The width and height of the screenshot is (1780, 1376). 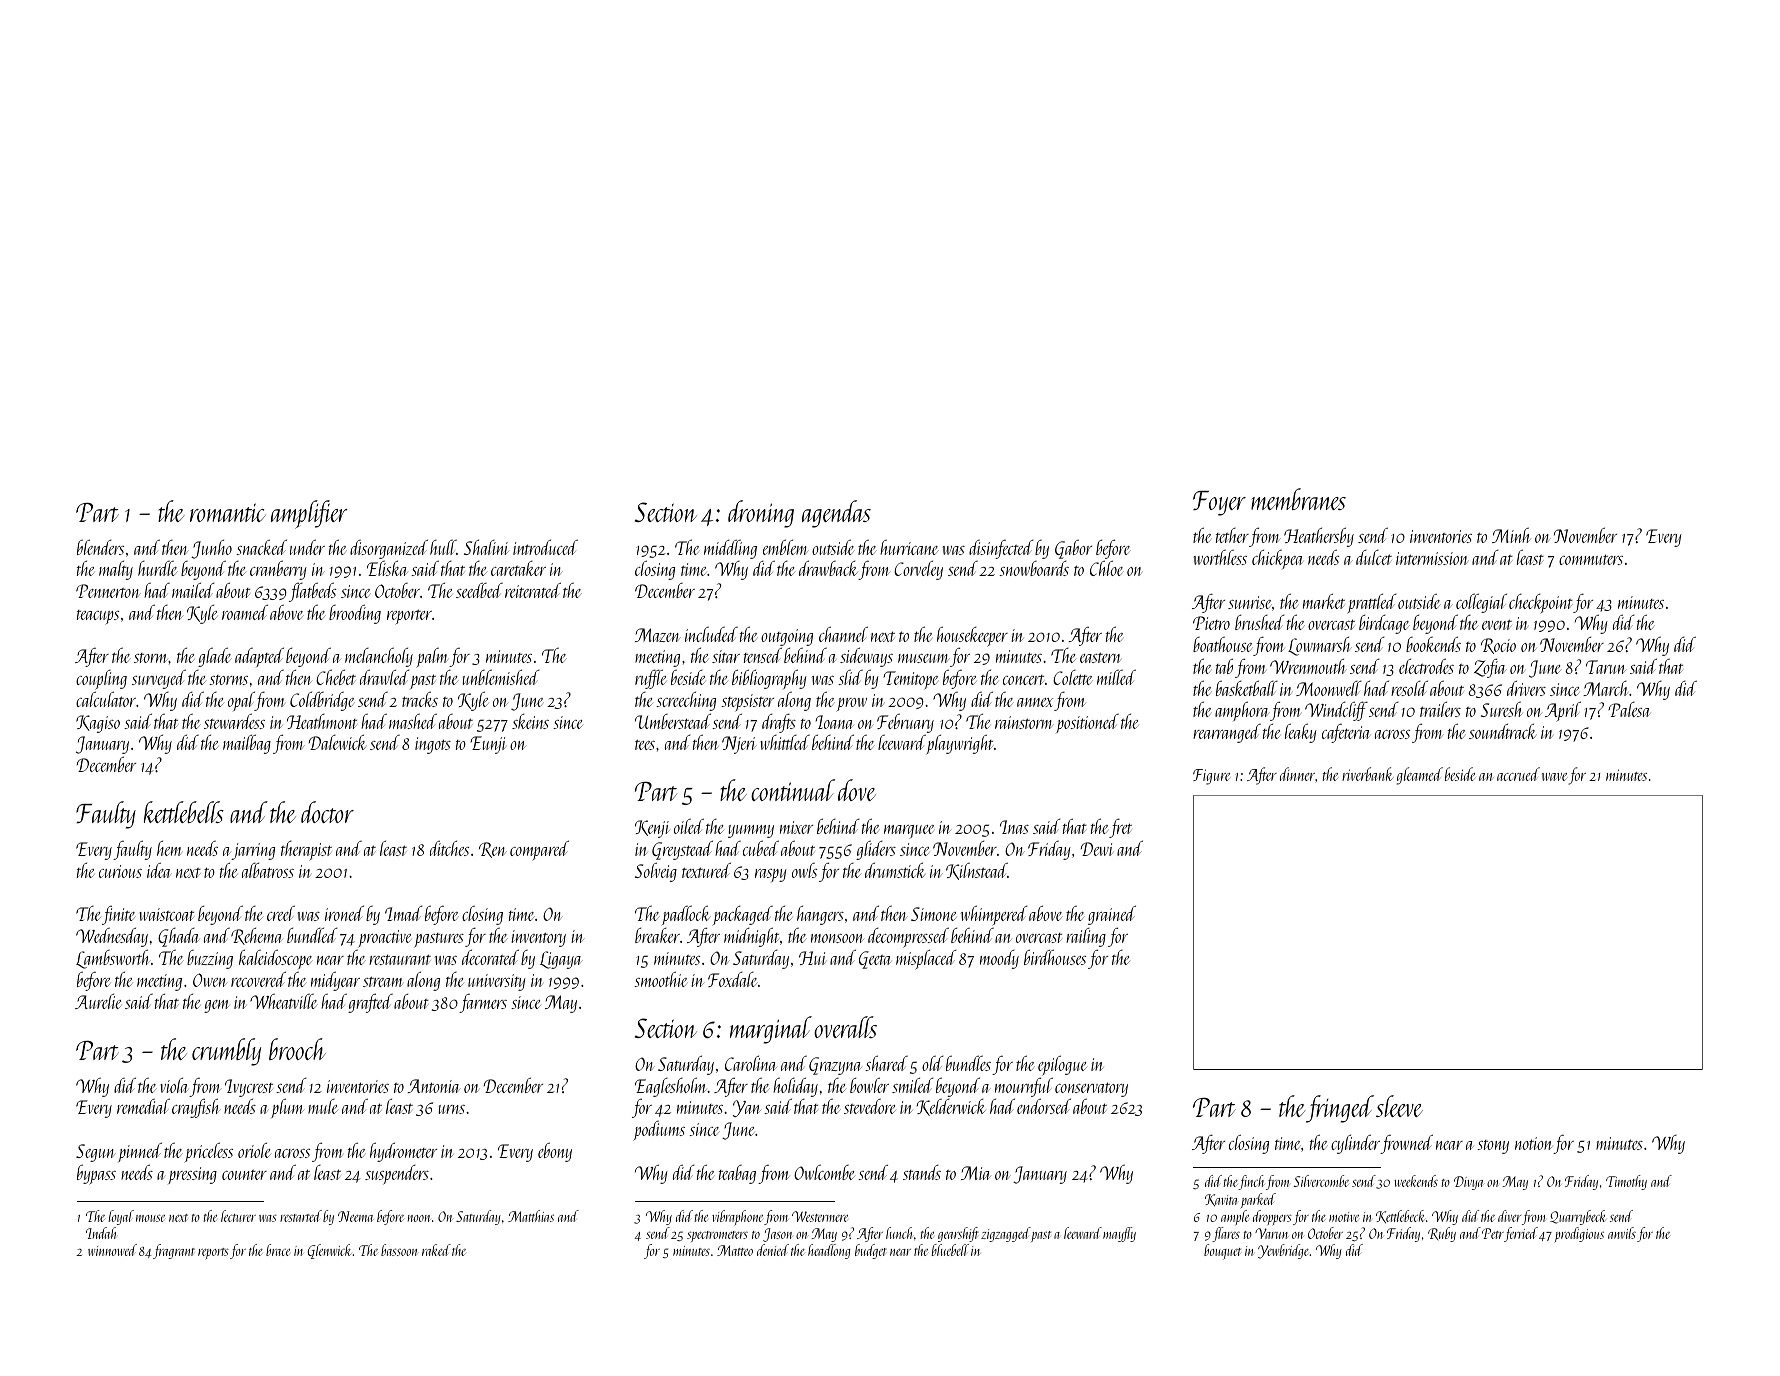 I want to click on Minh, so click(x=1511, y=535).
